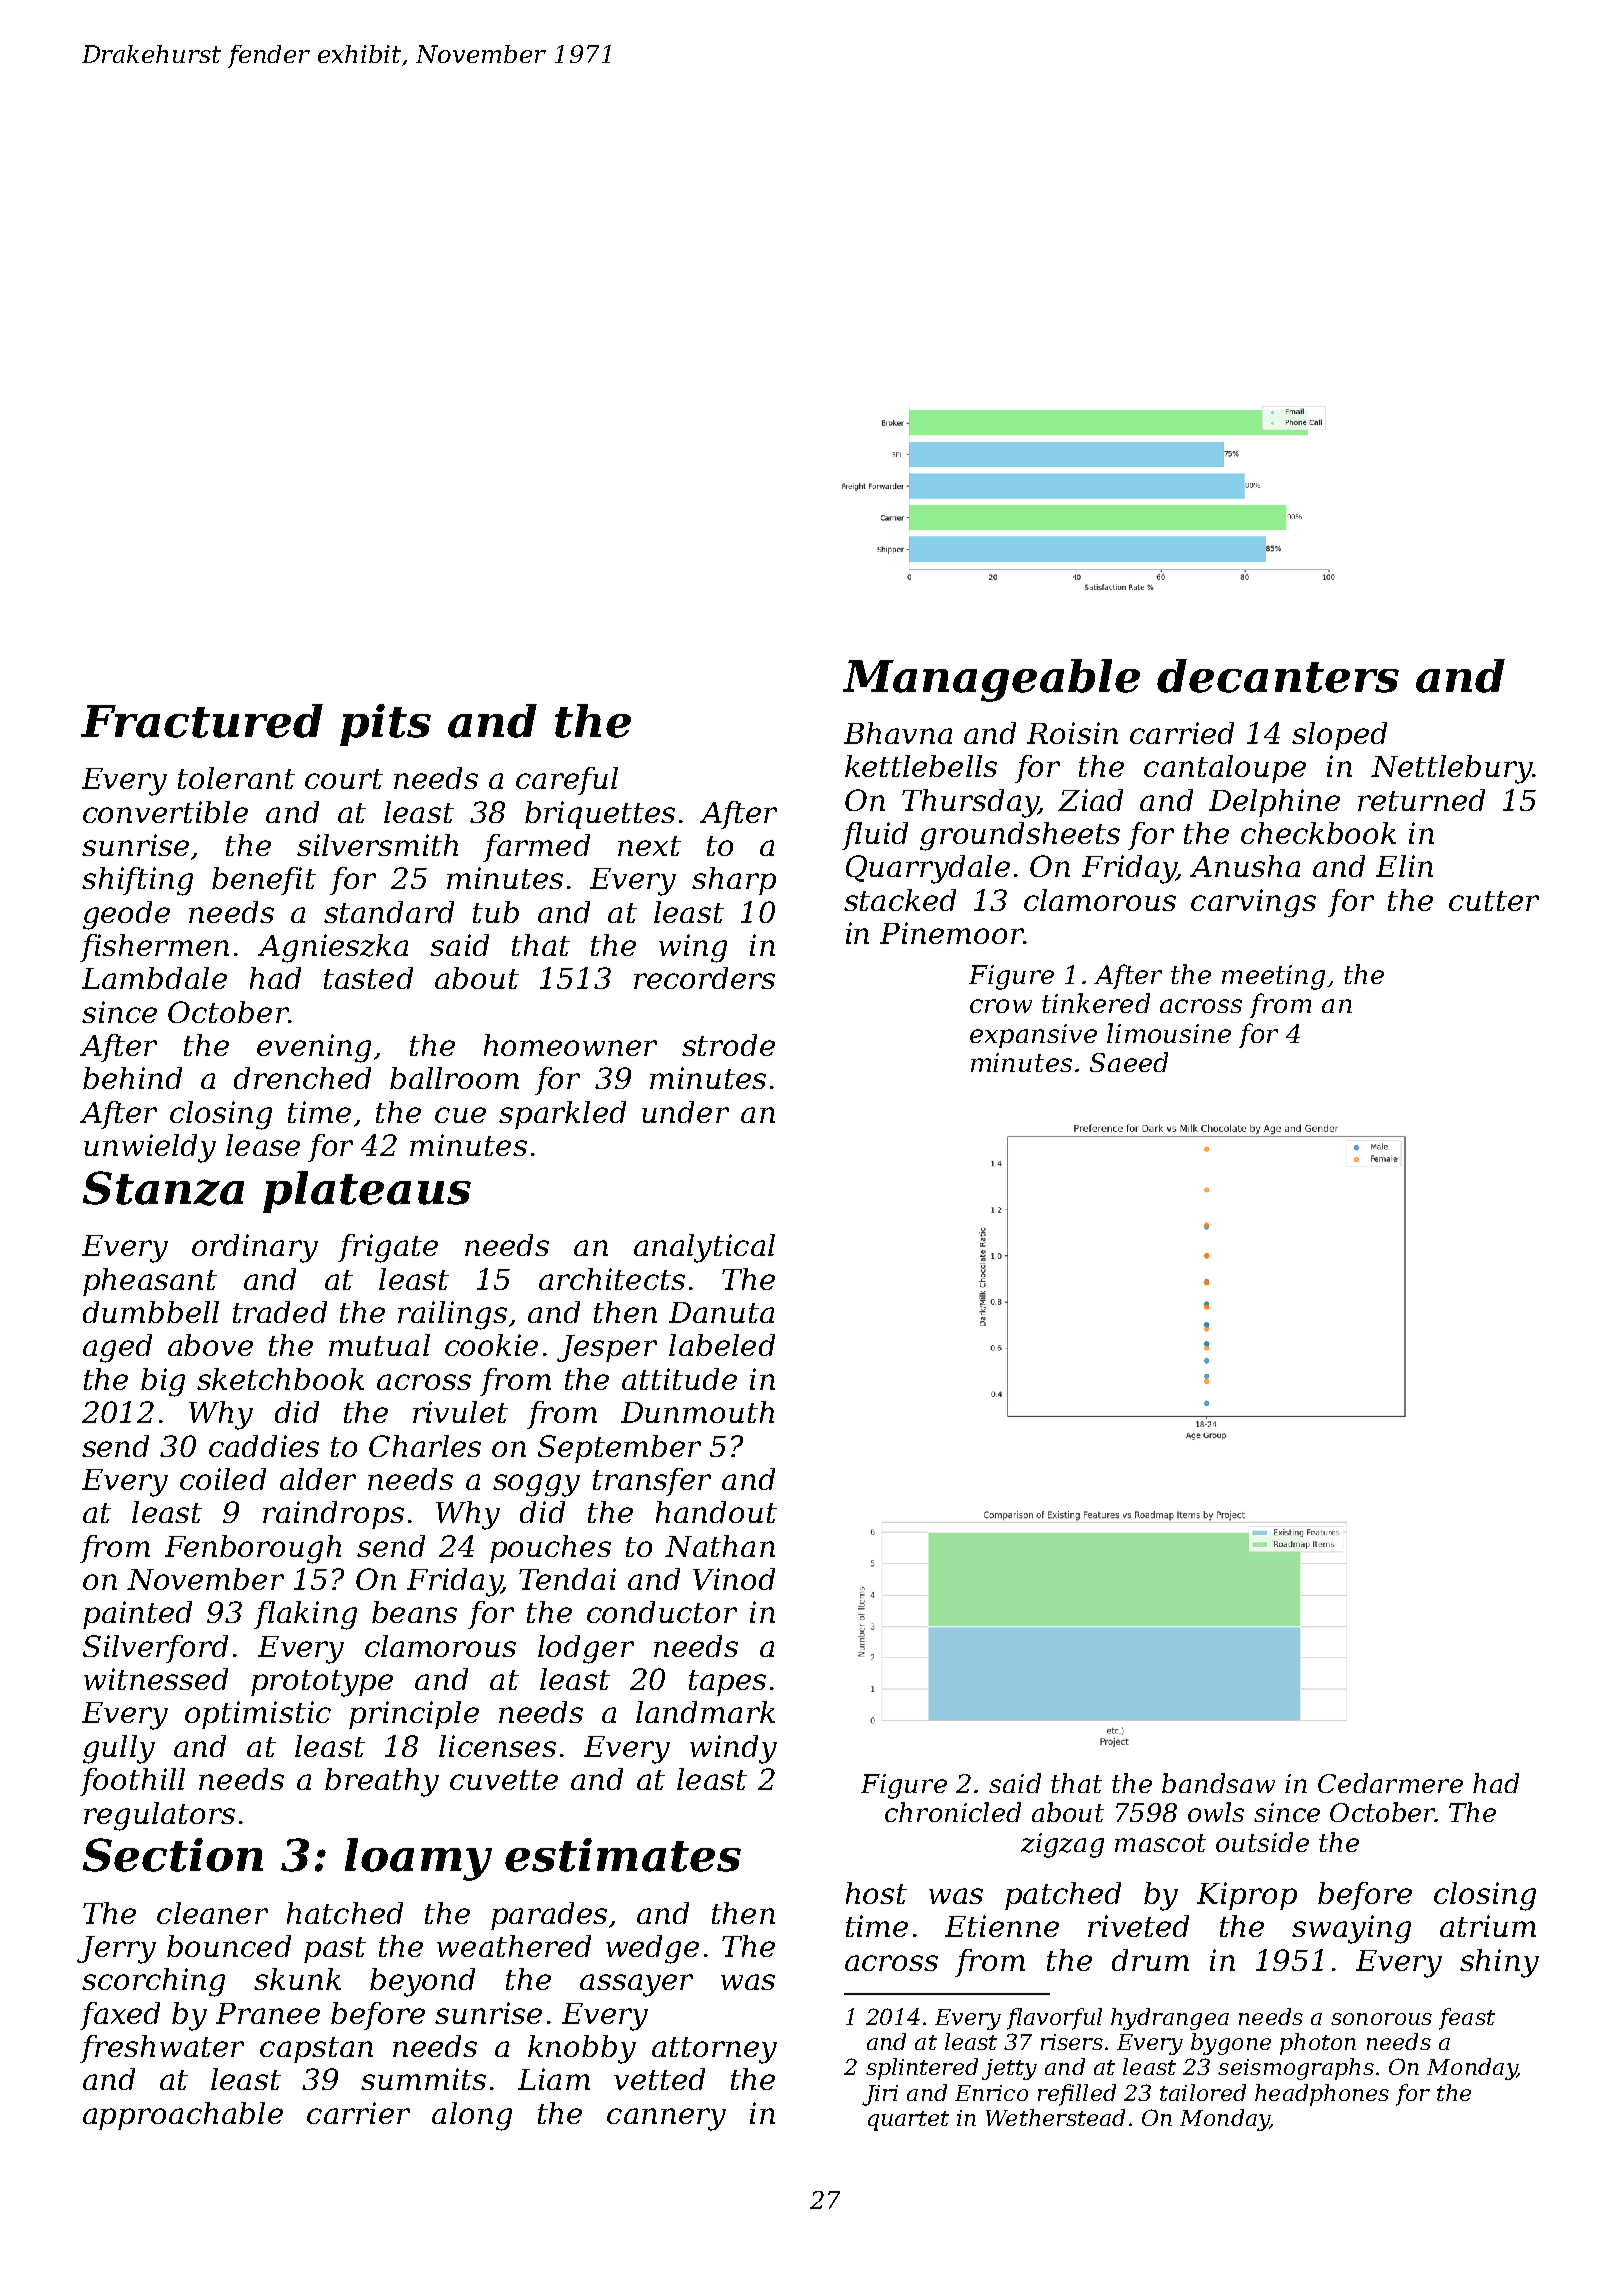 The height and width of the image is (2292, 1620). What do you see at coordinates (734, 1579) in the image?
I see `Vinod` at bounding box center [734, 1579].
